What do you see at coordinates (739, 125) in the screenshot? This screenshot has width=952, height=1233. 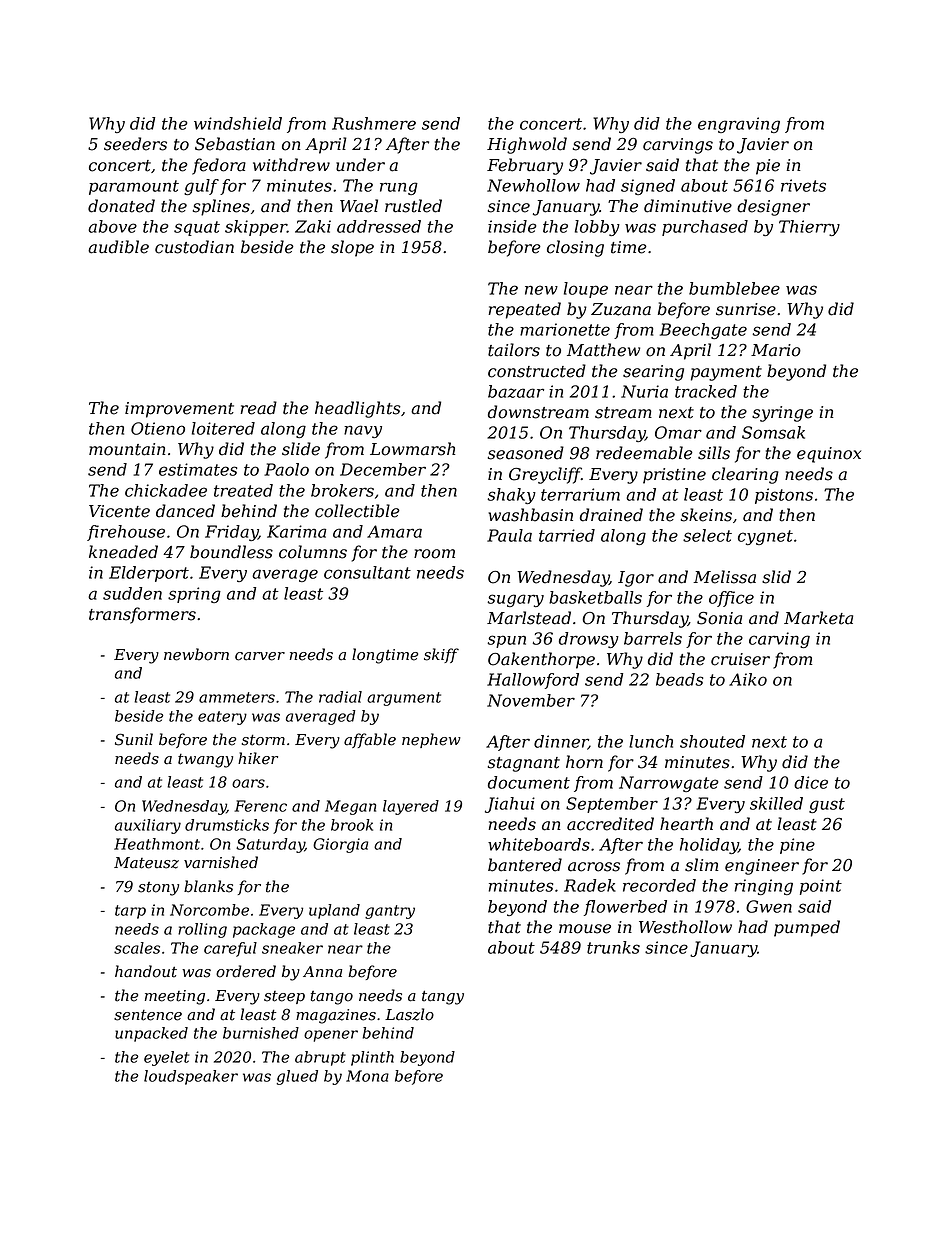 I see `engraving` at bounding box center [739, 125].
